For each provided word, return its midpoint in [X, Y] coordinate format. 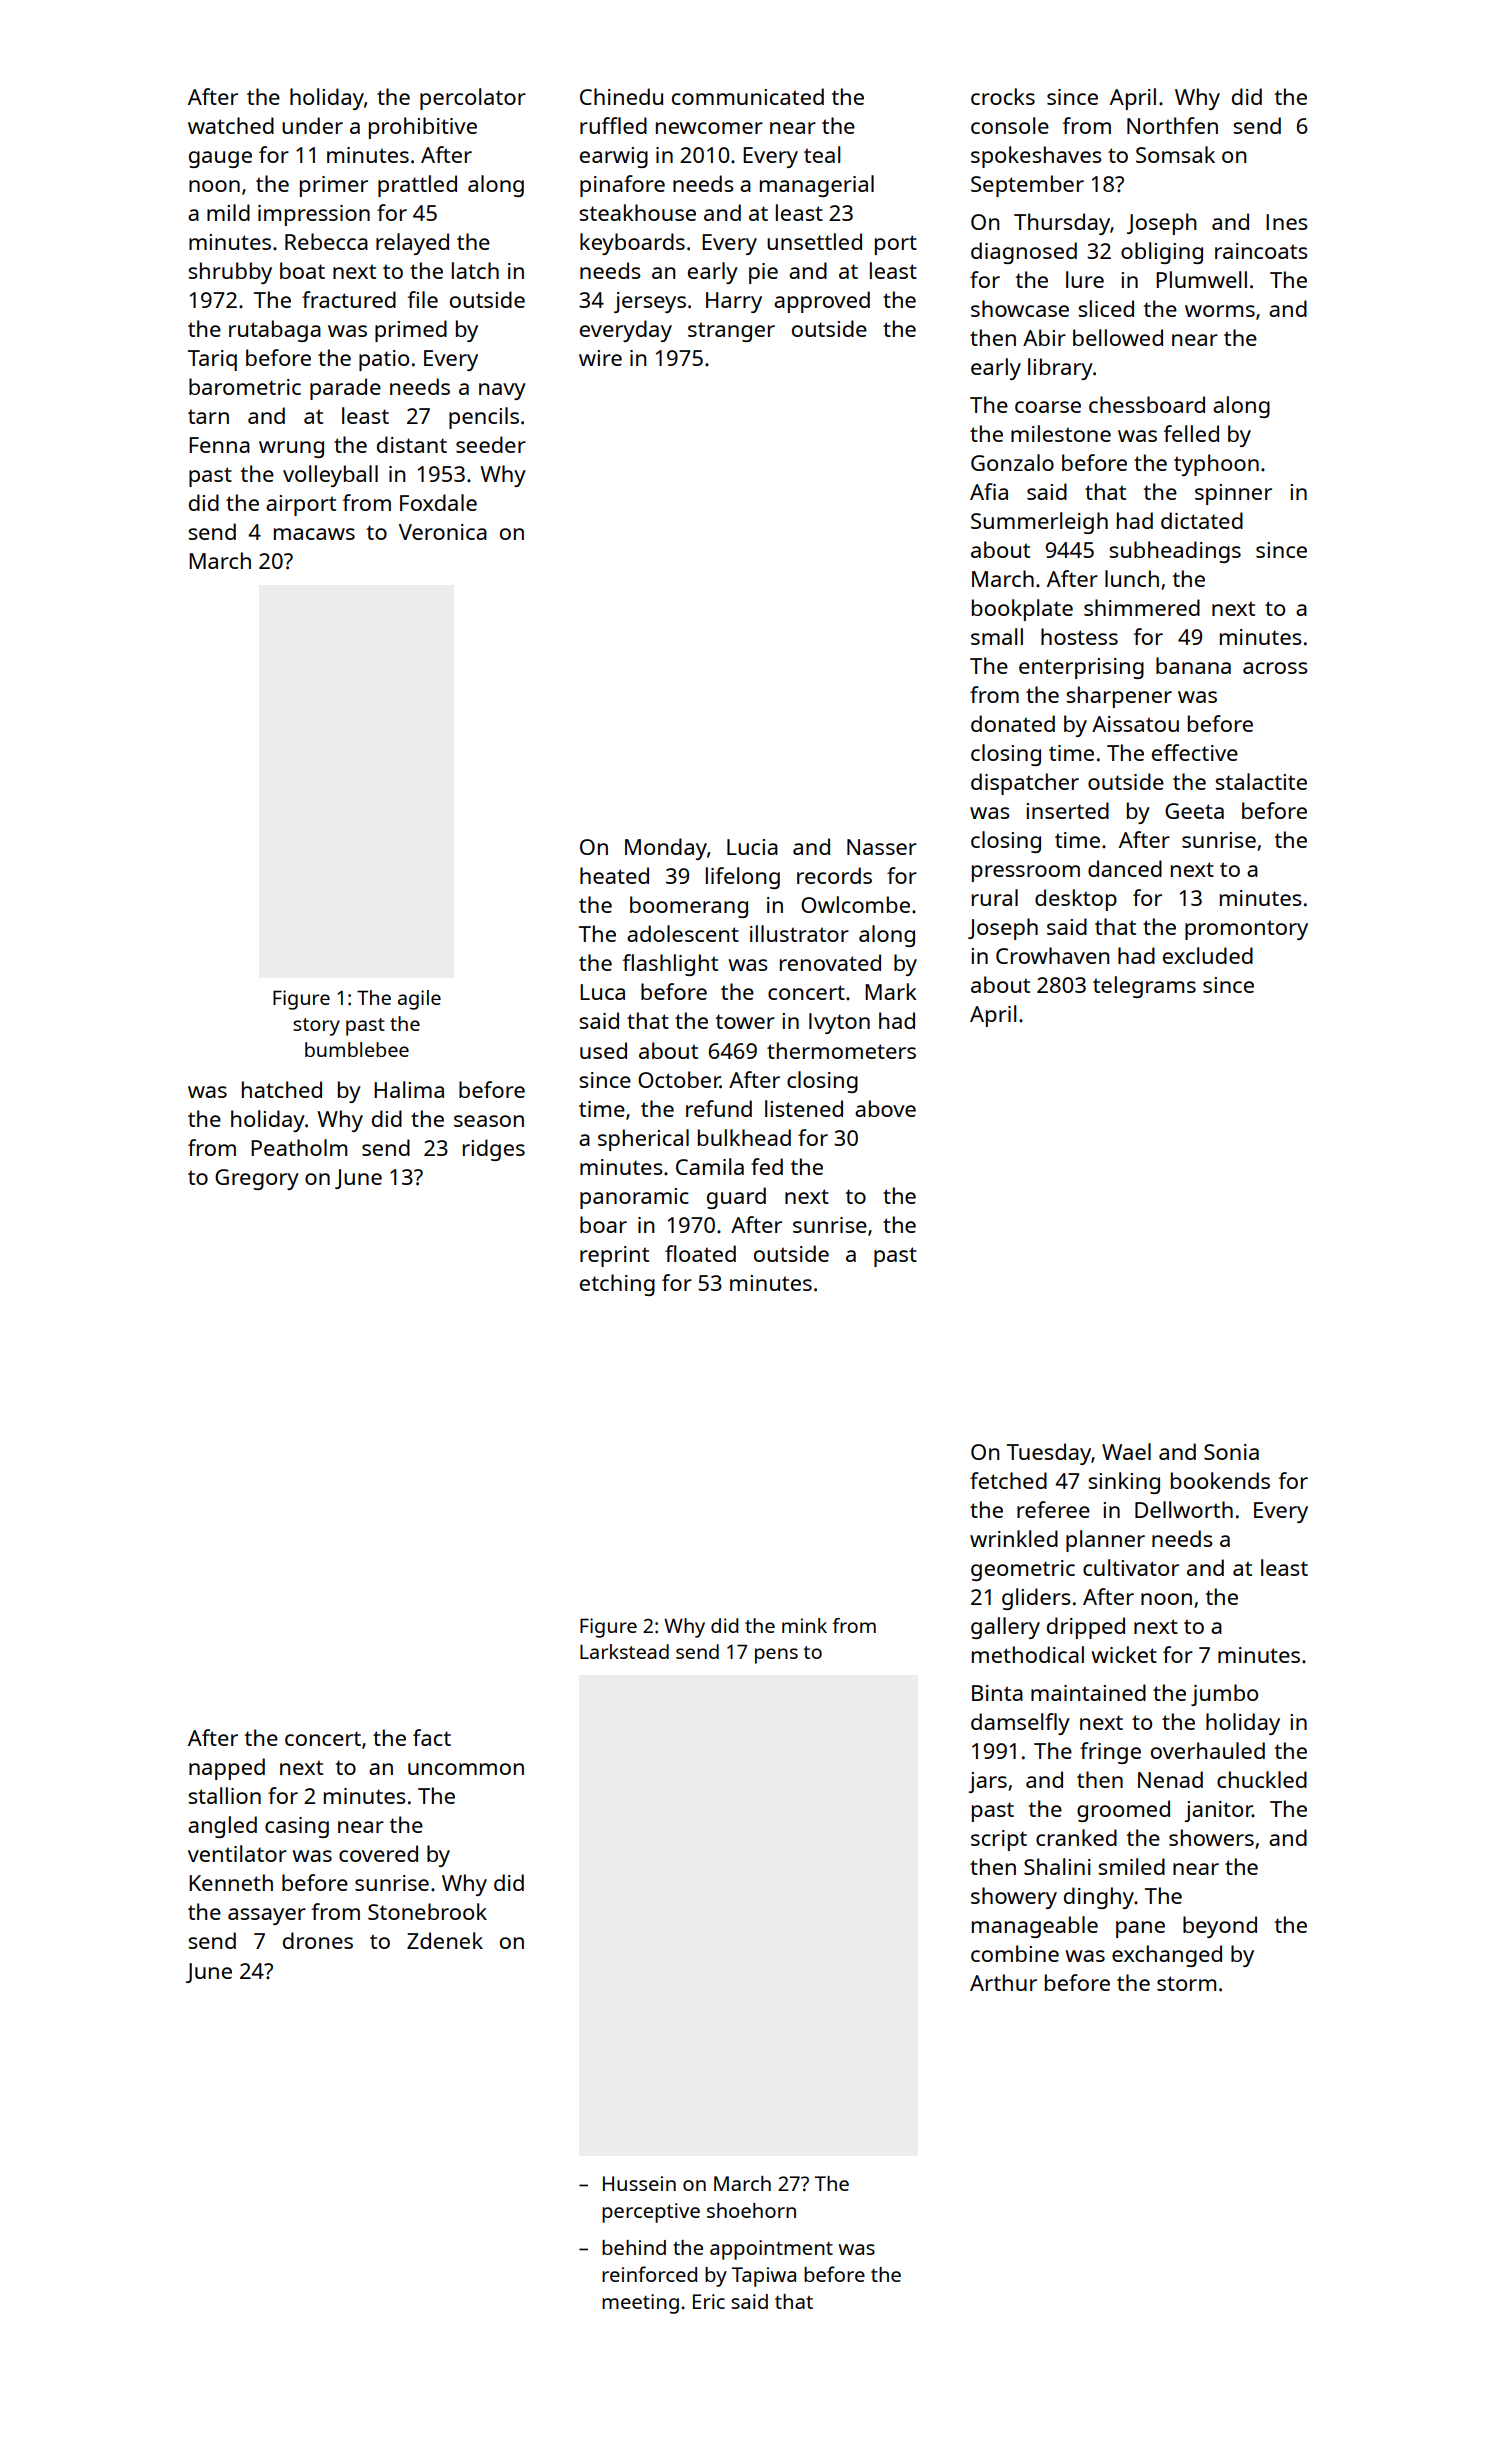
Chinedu [621, 96]
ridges [494, 1150]
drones [318, 1940]
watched [231, 125]
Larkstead [624, 1651]
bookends [1220, 1480]
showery [1014, 1898]
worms [1220, 311]
